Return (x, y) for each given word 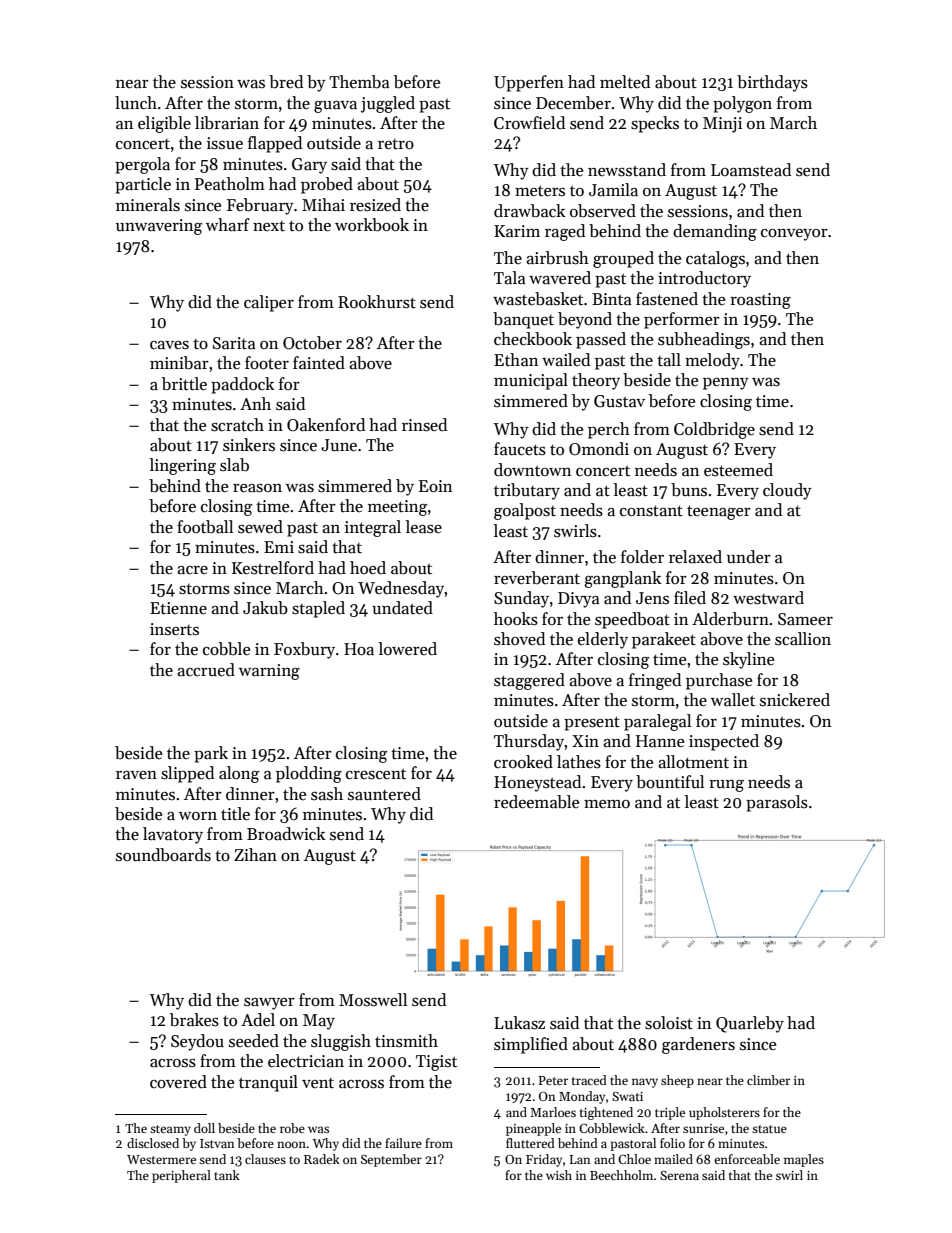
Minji (722, 125)
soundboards (163, 855)
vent (318, 1083)
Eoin (435, 486)
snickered (795, 700)
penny (726, 384)
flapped (275, 144)
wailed (566, 360)
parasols (777, 803)
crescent (376, 774)
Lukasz (519, 1023)
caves (169, 345)
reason (257, 488)
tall (669, 360)
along (239, 774)
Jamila (613, 190)
